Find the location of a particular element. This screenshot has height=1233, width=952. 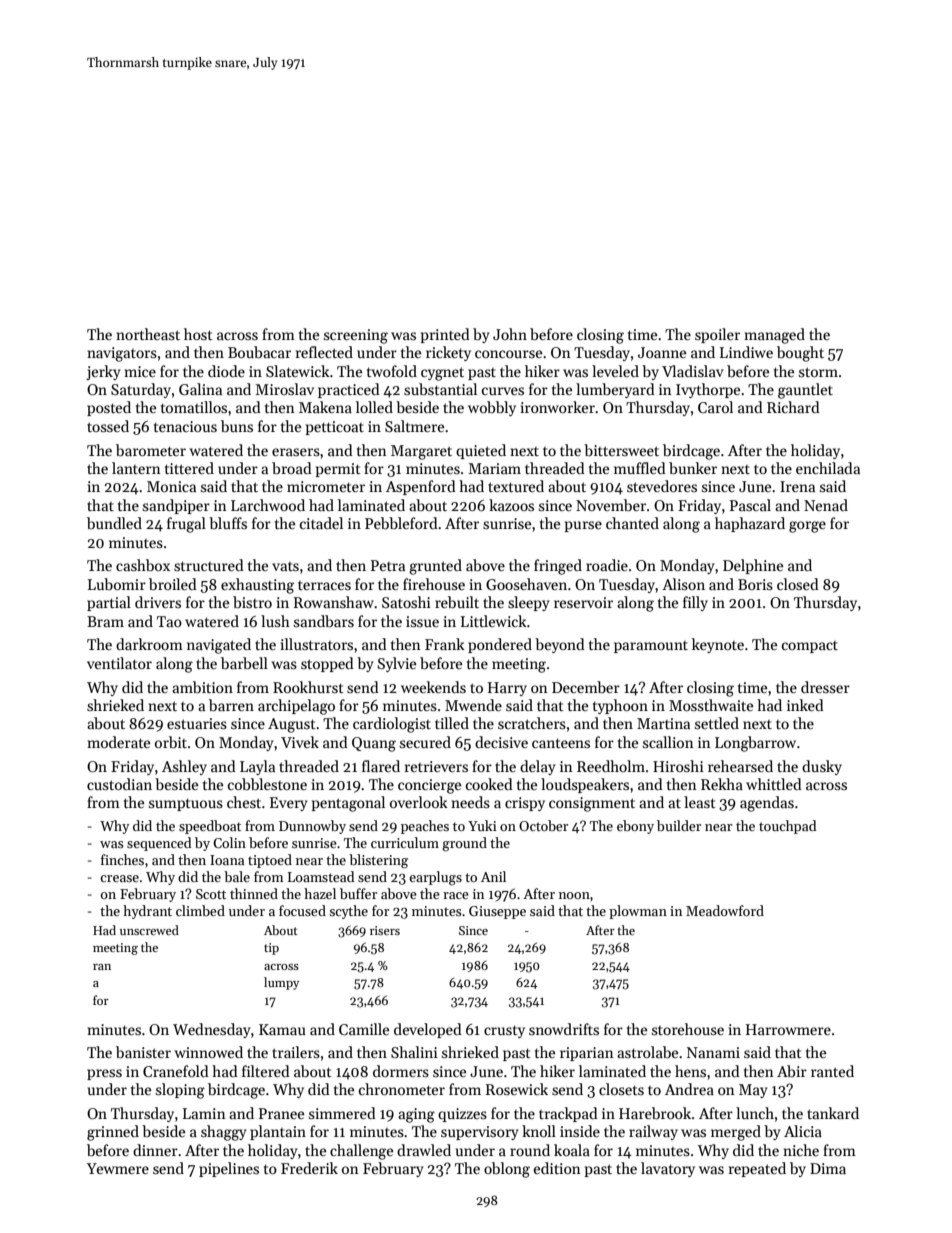

screening is located at coordinates (356, 336).
